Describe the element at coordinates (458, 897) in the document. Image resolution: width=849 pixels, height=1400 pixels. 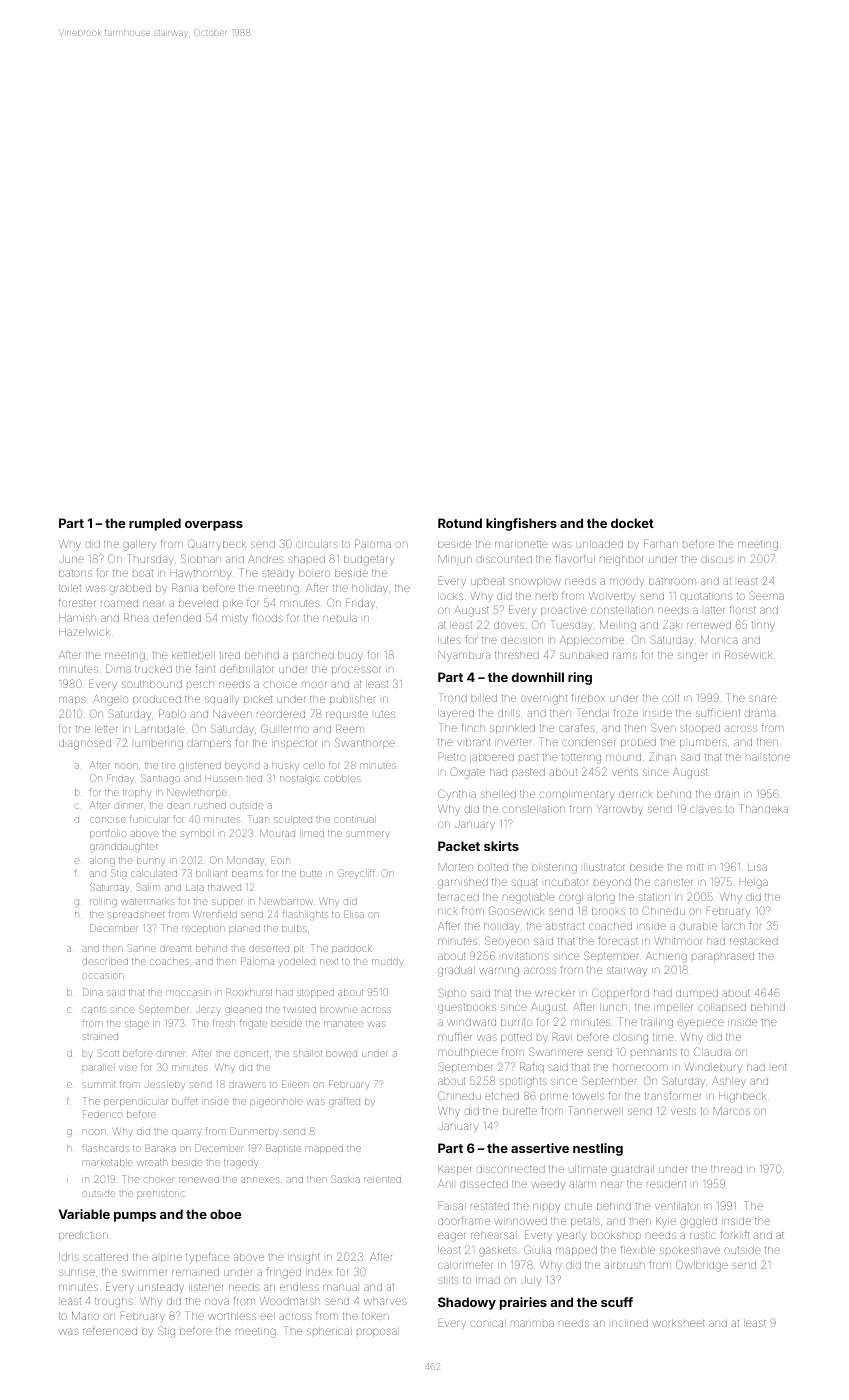
I see `terraced` at that location.
